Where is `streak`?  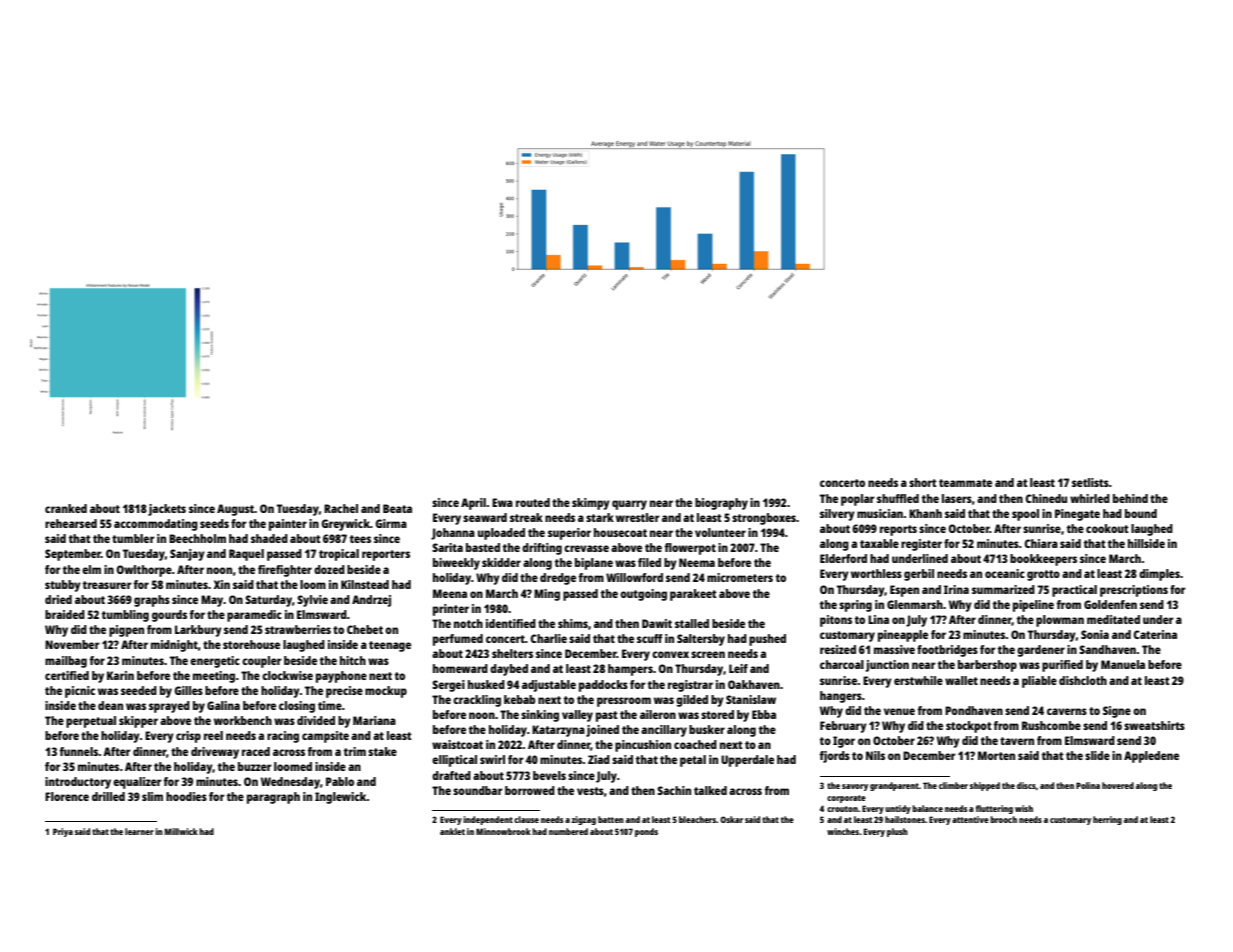
streak is located at coordinates (526, 517).
